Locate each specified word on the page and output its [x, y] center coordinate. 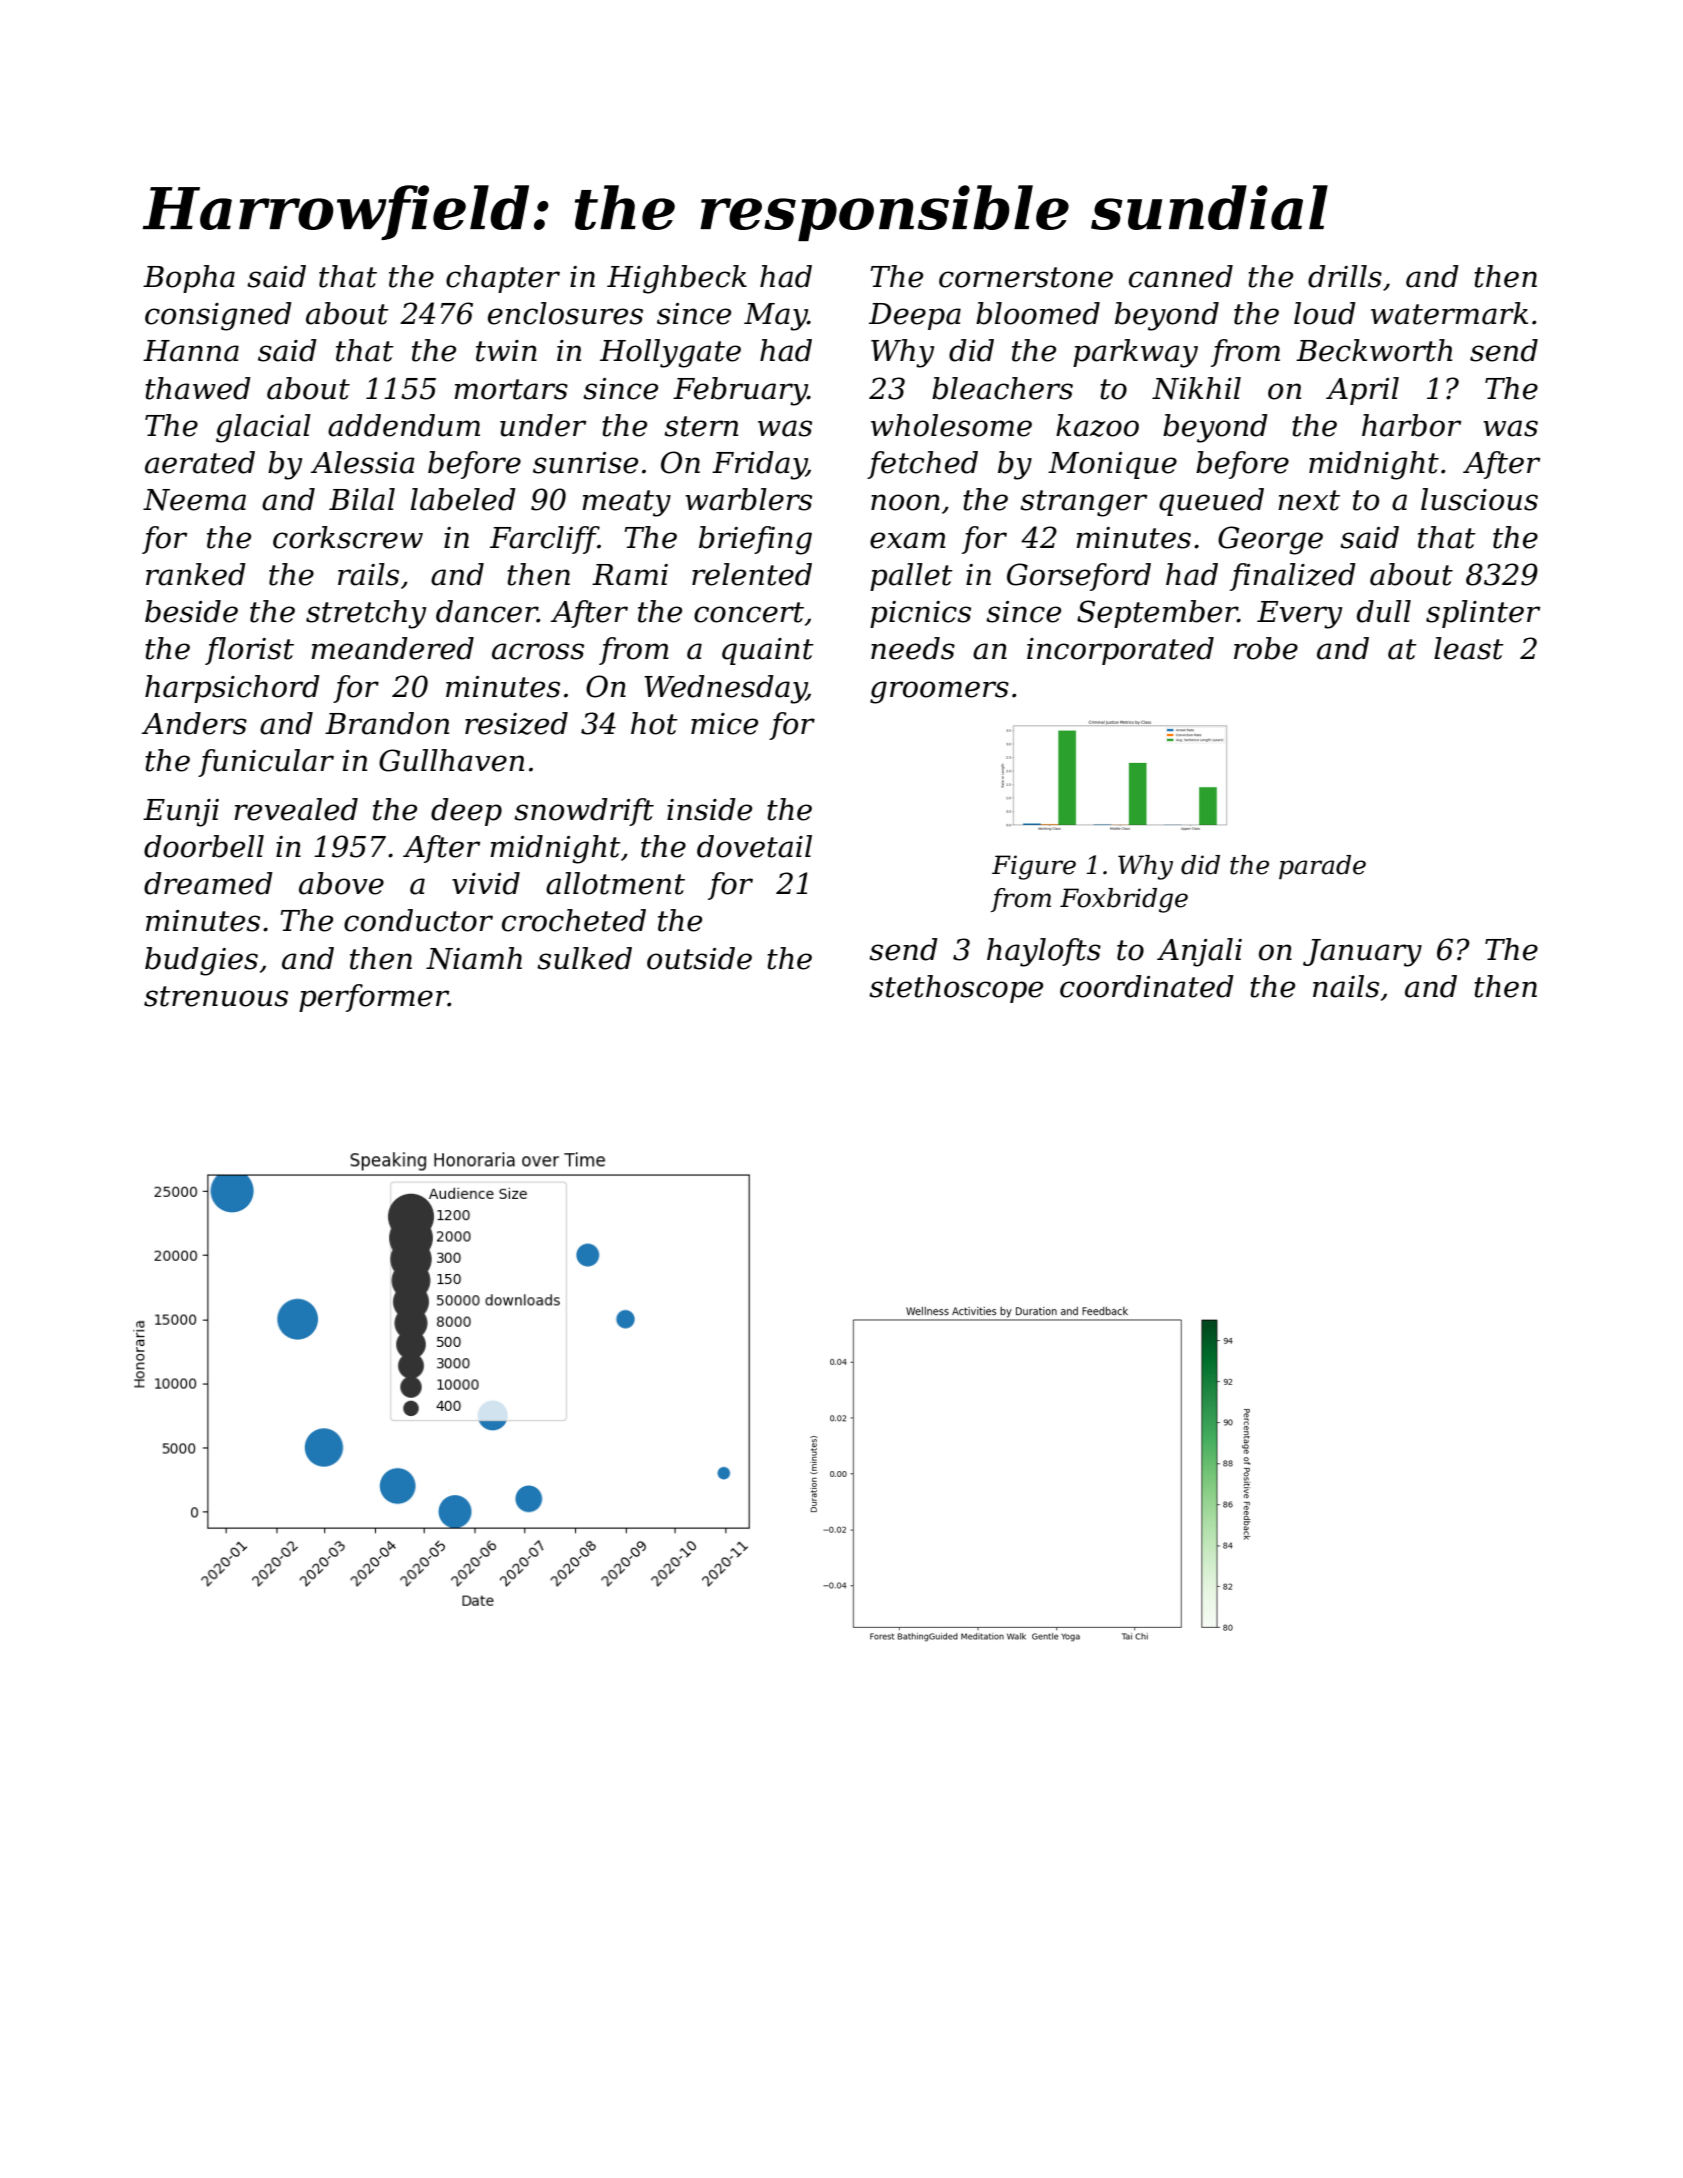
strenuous [216, 996]
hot [654, 723]
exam [908, 540]
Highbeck [677, 279]
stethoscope [956, 989]
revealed [296, 809]
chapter [503, 279]
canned [1181, 276]
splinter [1483, 614]
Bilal [362, 499]
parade [1322, 867]
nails [1346, 986]
